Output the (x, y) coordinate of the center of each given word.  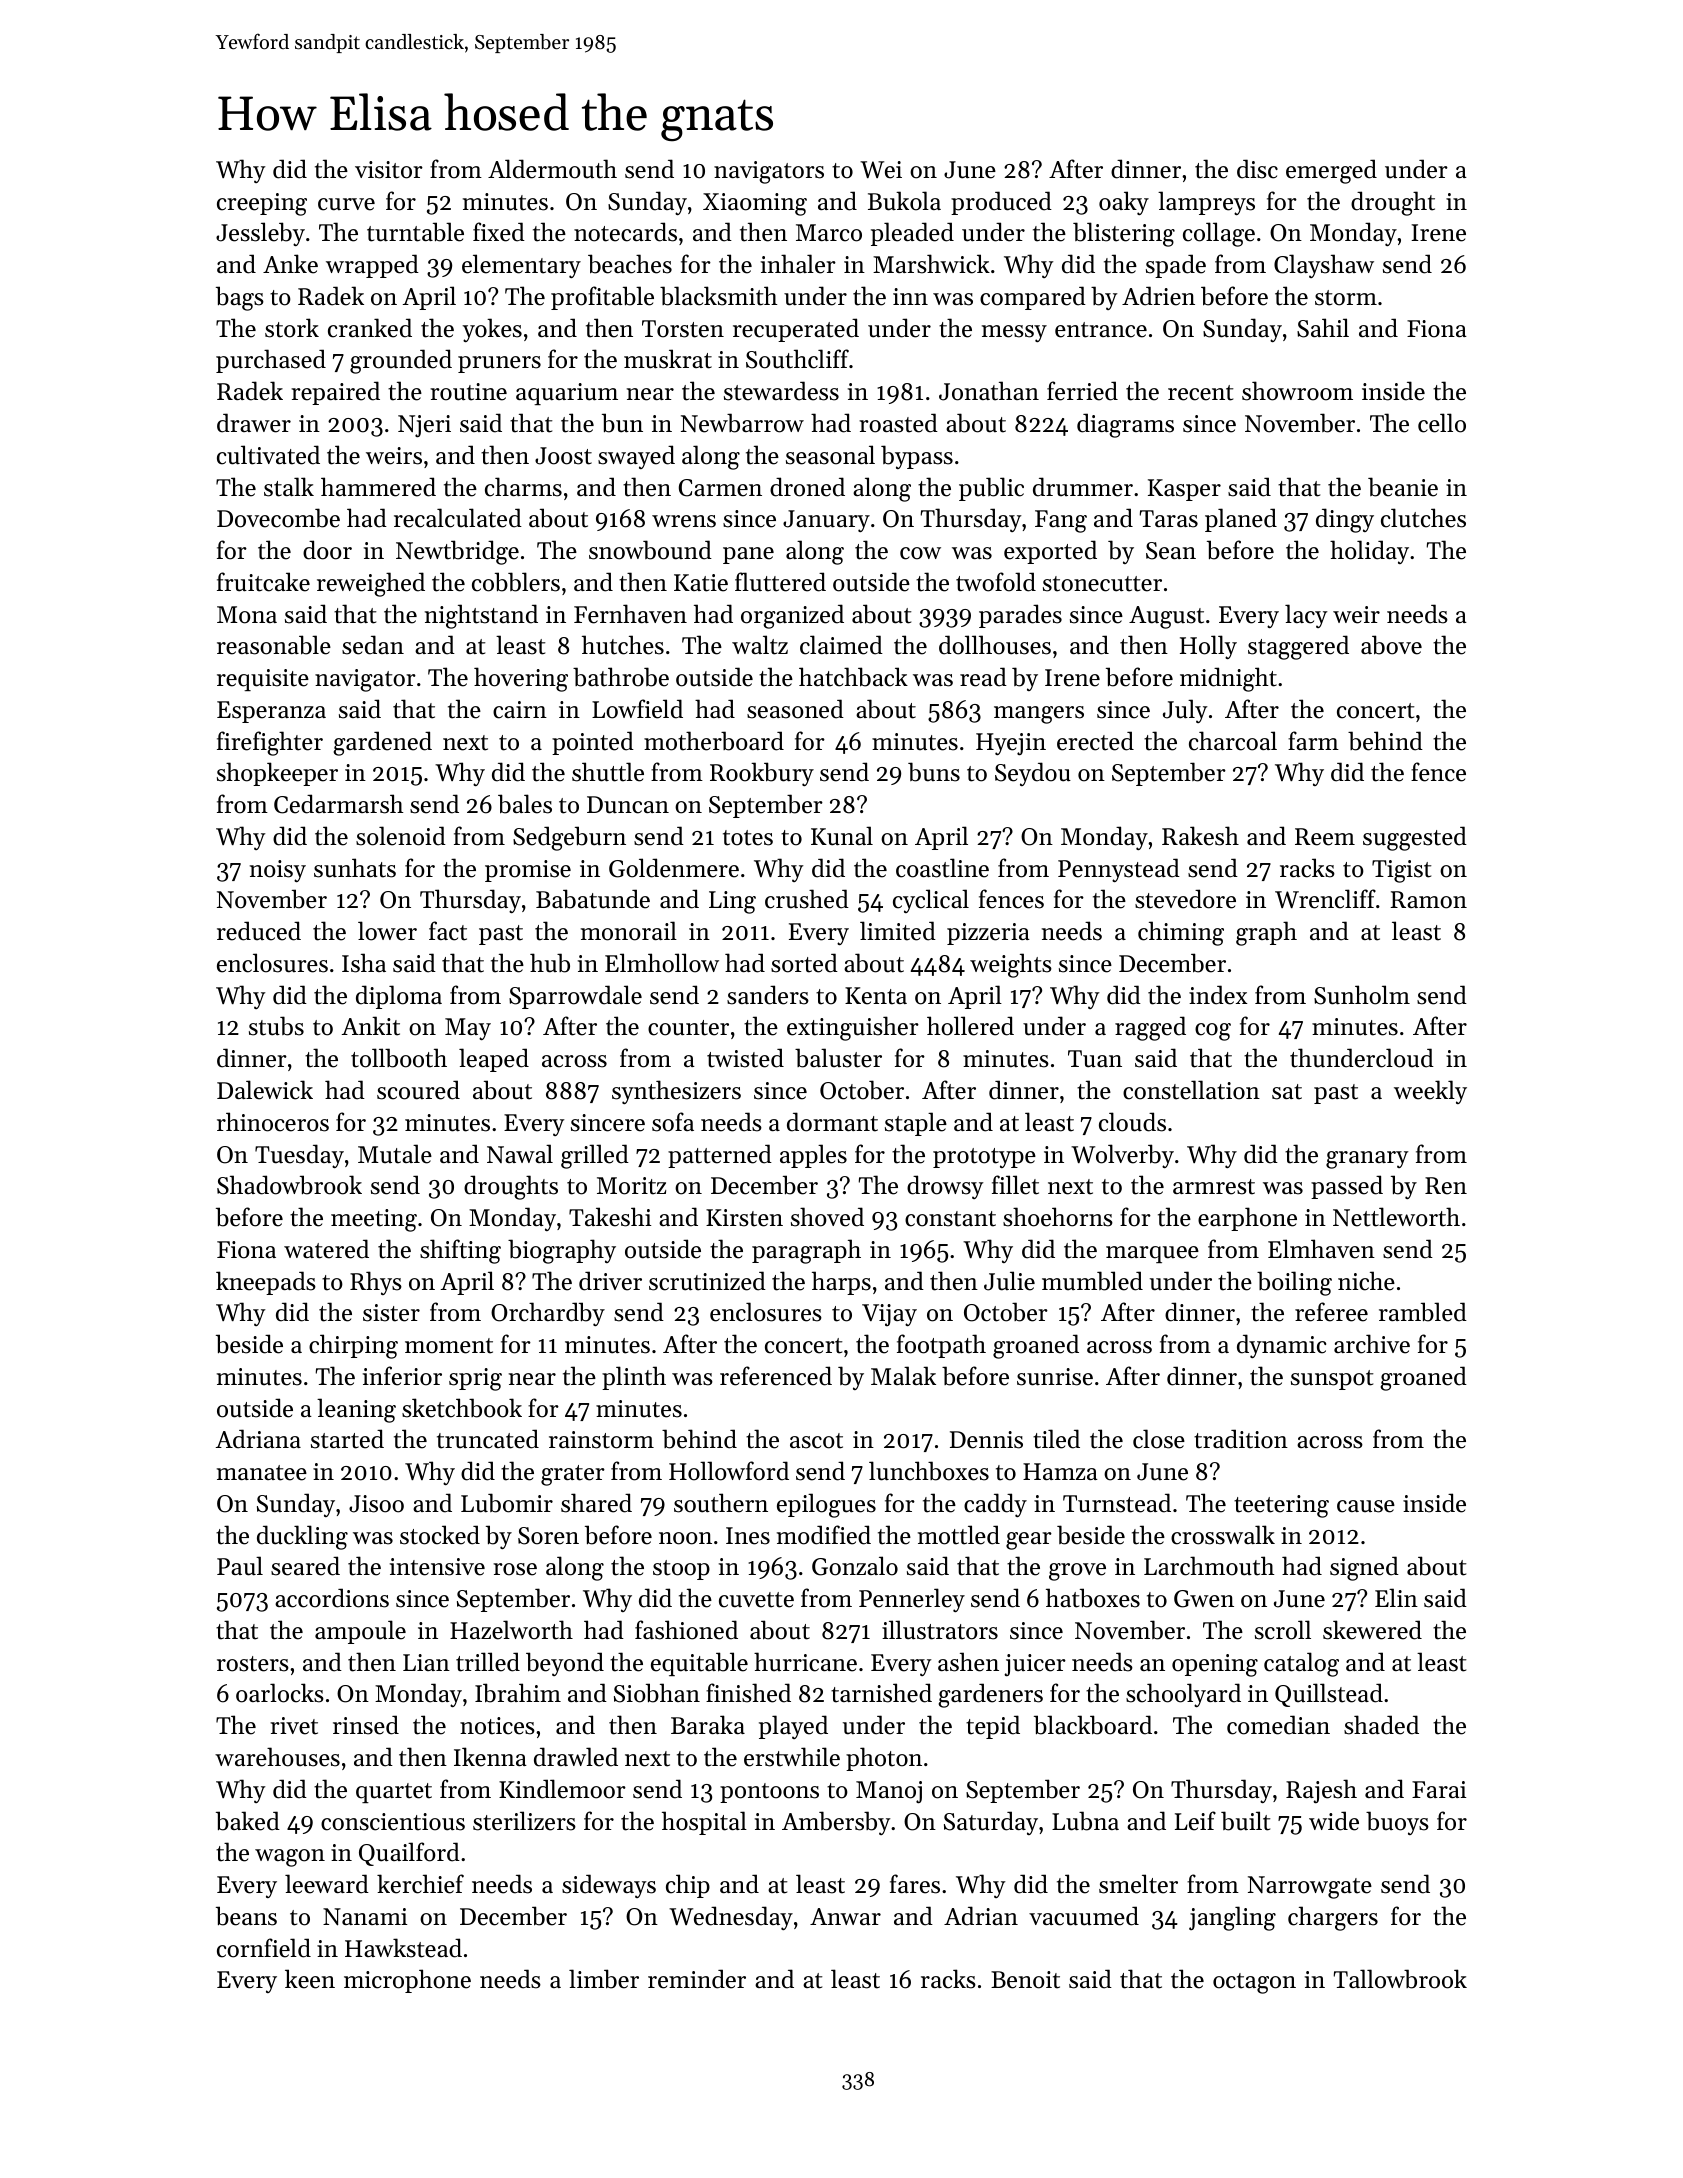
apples (813, 1156)
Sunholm (1362, 995)
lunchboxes (929, 1471)
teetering (1281, 1506)
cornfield (264, 1948)
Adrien (1158, 296)
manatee (262, 1473)
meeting (374, 1220)
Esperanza (271, 712)
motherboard (714, 741)
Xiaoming (755, 204)
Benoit (1025, 1980)
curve (346, 204)
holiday (1369, 552)
